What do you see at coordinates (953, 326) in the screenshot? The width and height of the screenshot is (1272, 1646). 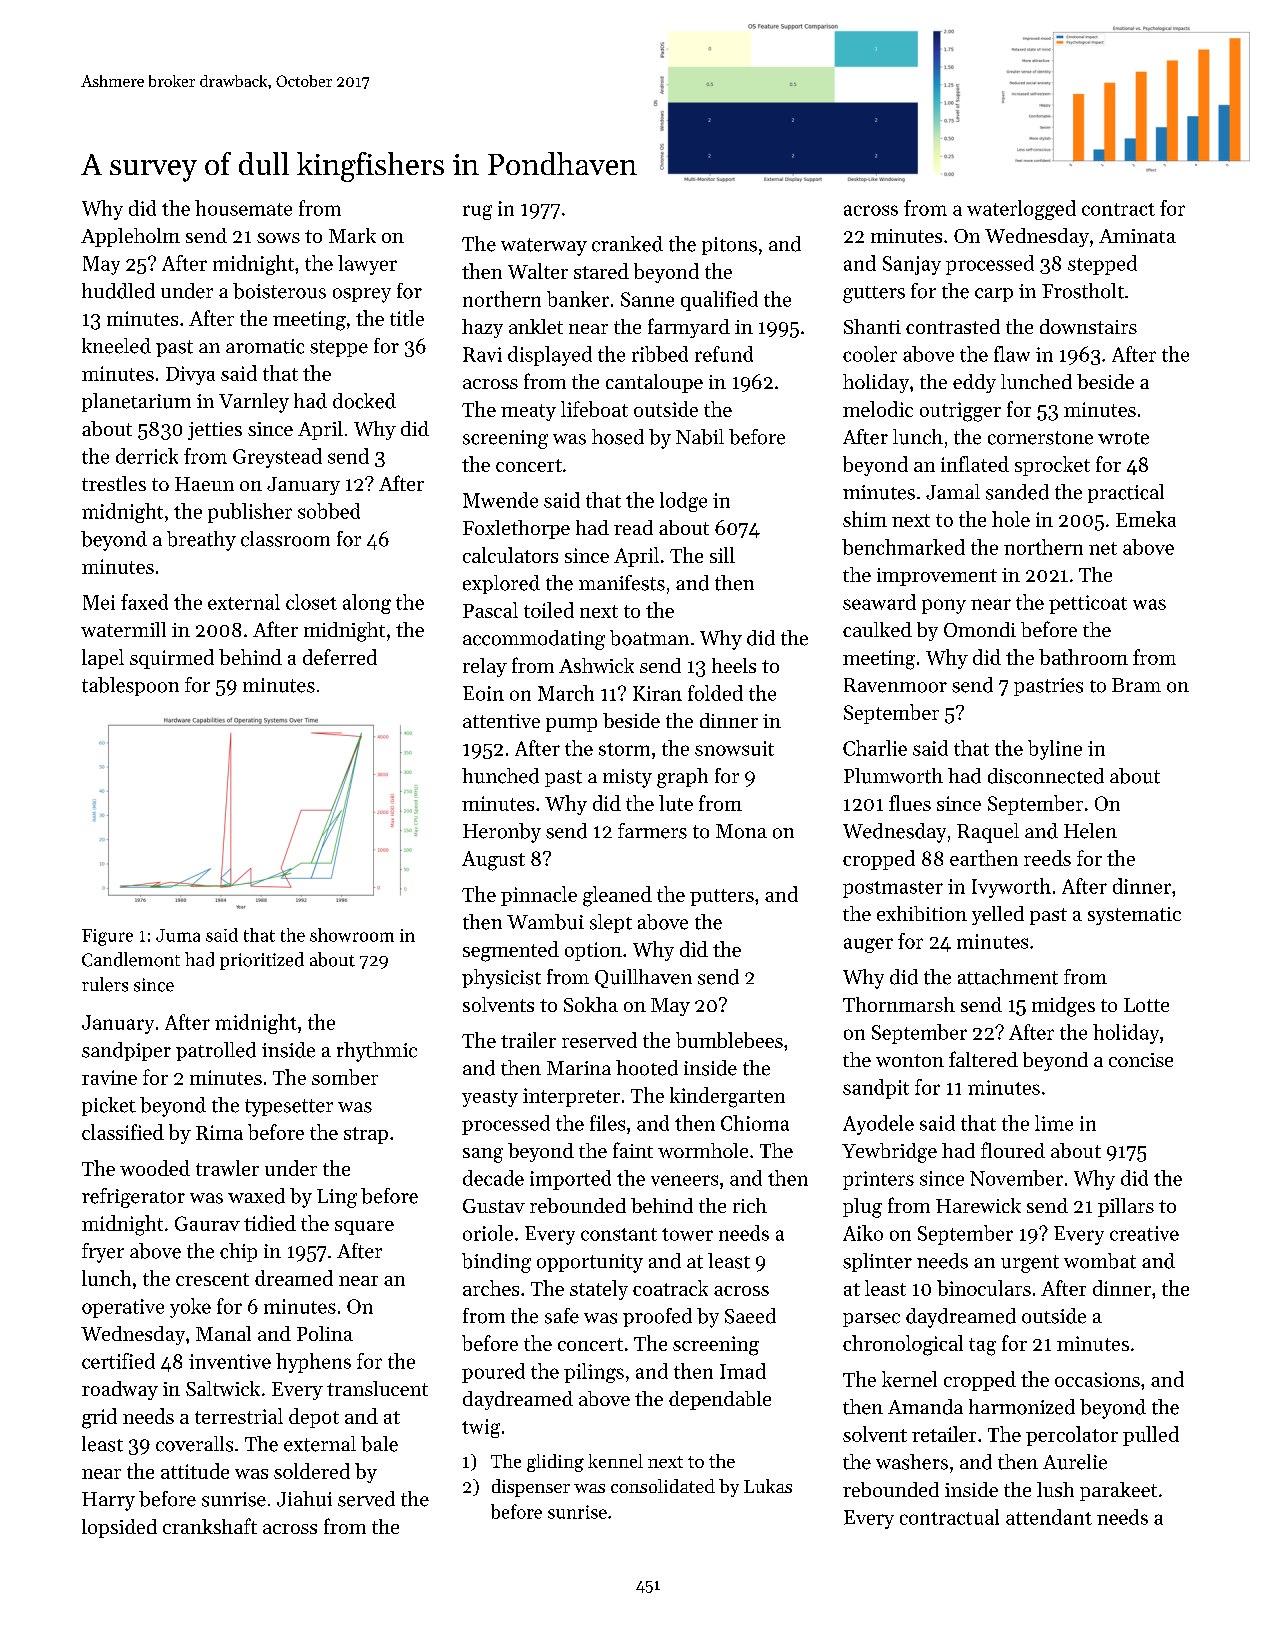 I see `contrasted` at bounding box center [953, 326].
